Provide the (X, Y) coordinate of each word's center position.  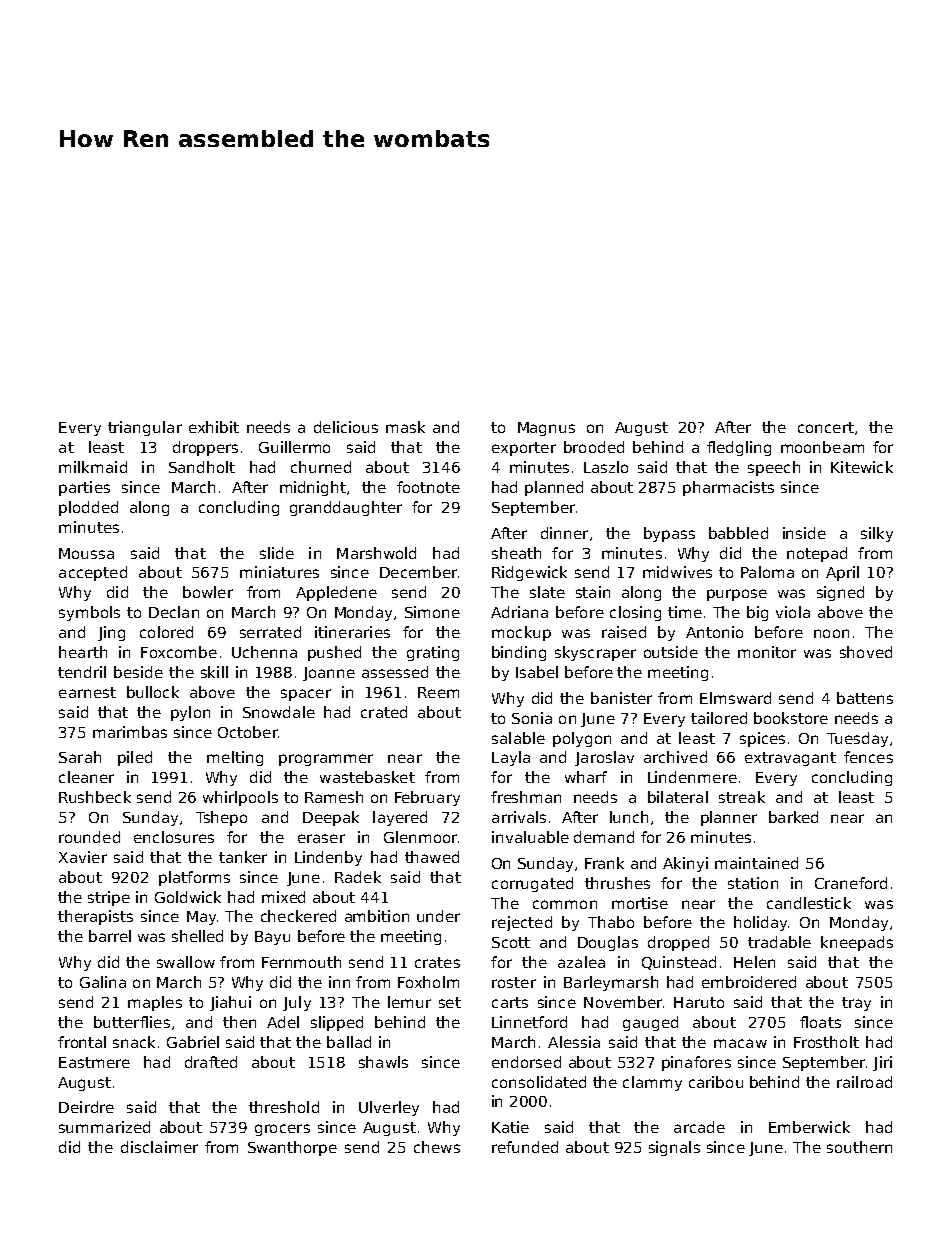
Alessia (574, 1042)
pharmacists (728, 488)
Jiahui (230, 1003)
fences (868, 757)
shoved (866, 652)
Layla (511, 758)
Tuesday (857, 739)
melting (235, 758)
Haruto (699, 1002)
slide (277, 553)
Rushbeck (95, 797)
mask (405, 427)
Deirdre (86, 1107)
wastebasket (367, 777)
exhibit (214, 427)
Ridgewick (529, 573)
